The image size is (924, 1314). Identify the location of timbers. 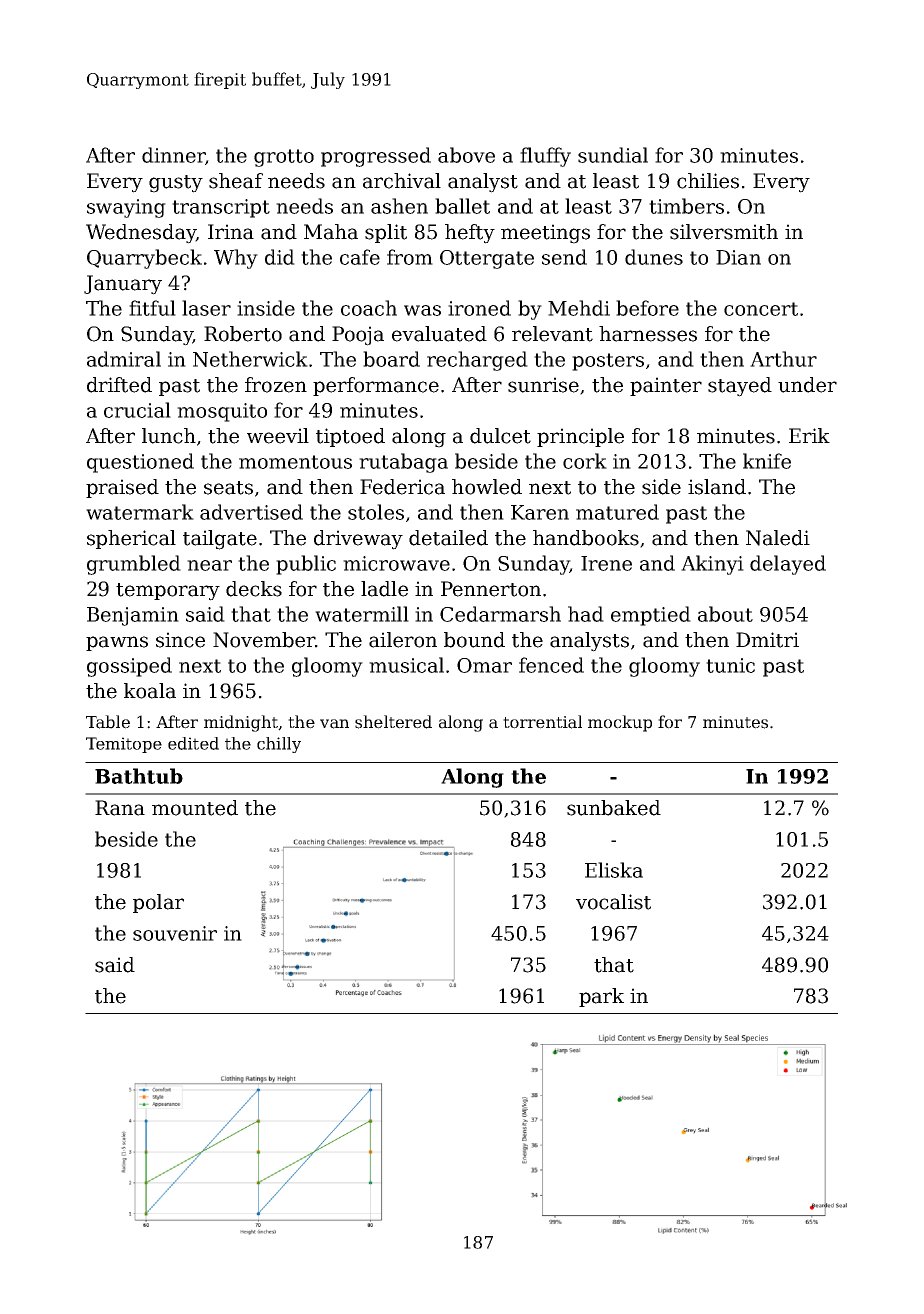
(686, 206).
